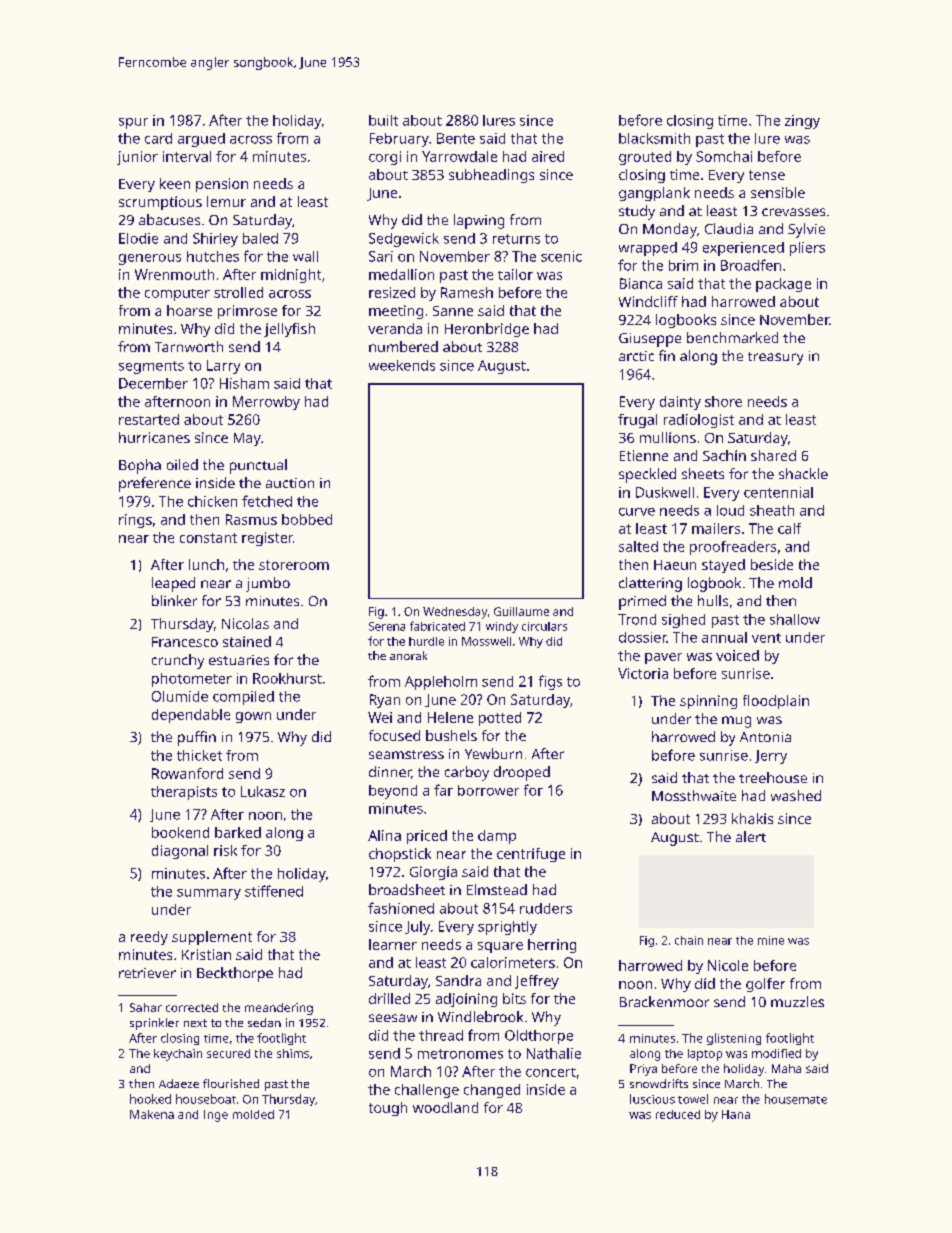 The height and width of the image is (1233, 952). I want to click on bobbed, so click(307, 519).
